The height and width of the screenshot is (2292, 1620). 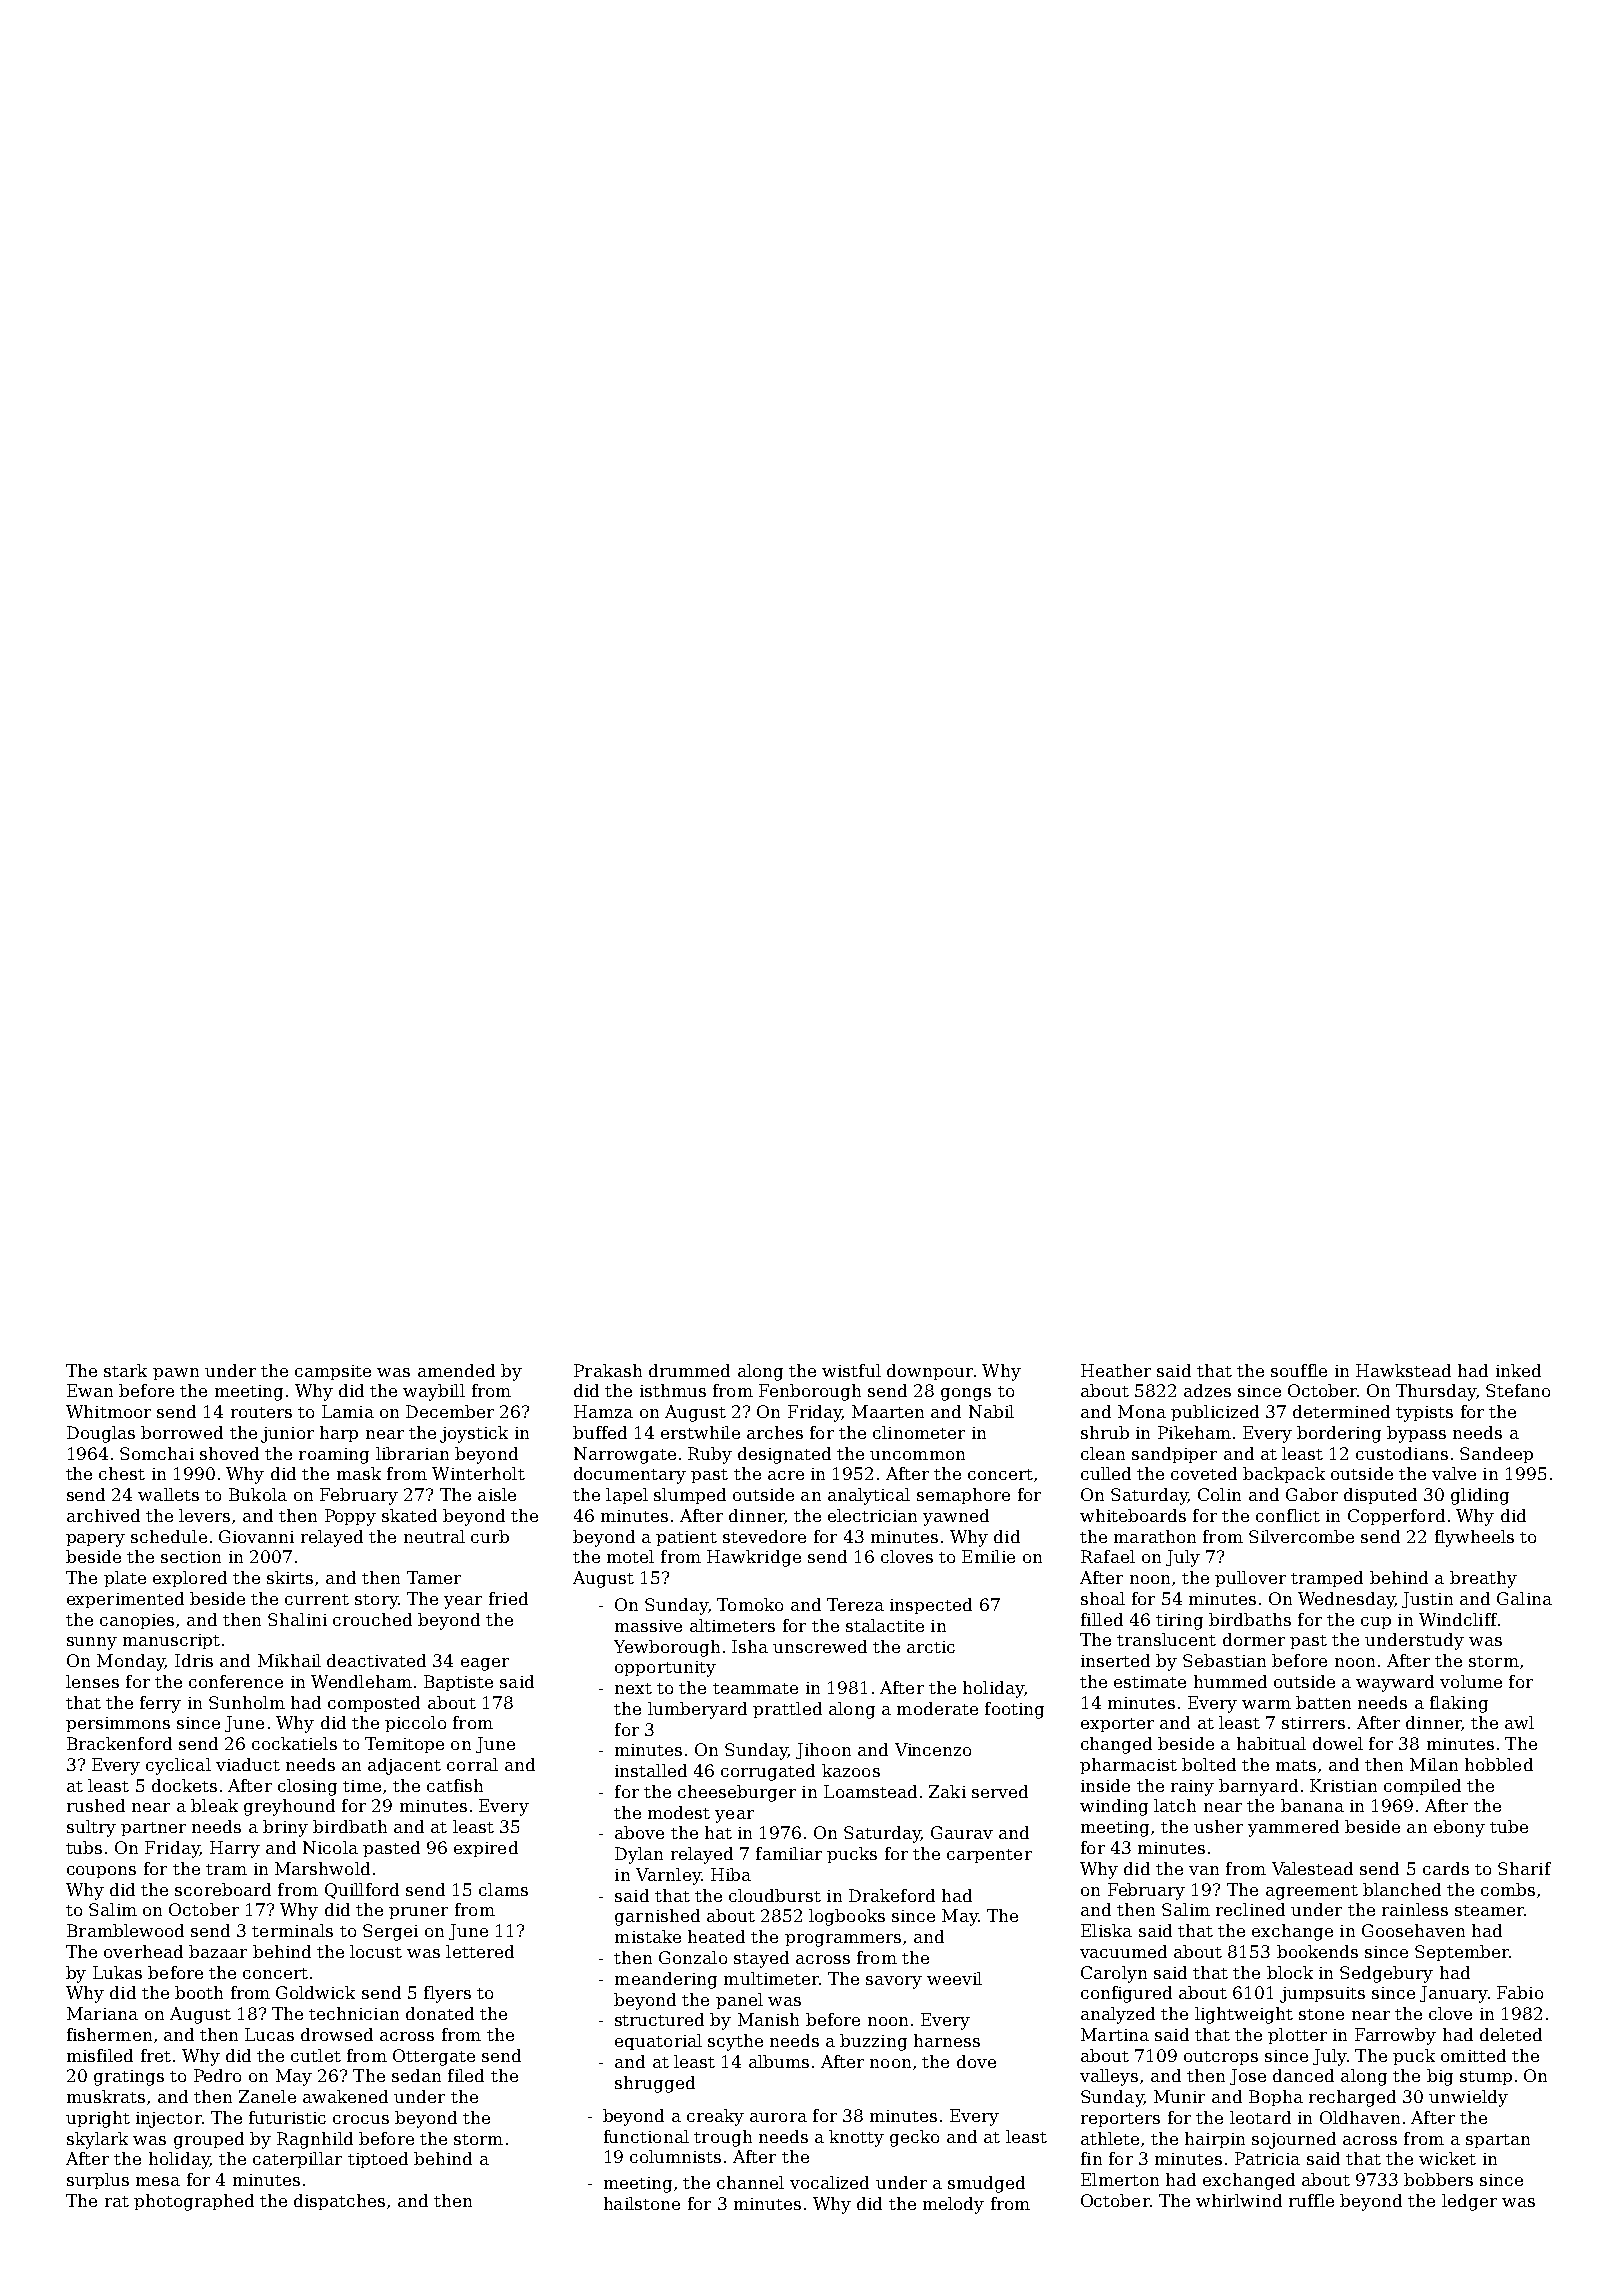 What do you see at coordinates (98, 2119) in the screenshot?
I see `upright` at bounding box center [98, 2119].
